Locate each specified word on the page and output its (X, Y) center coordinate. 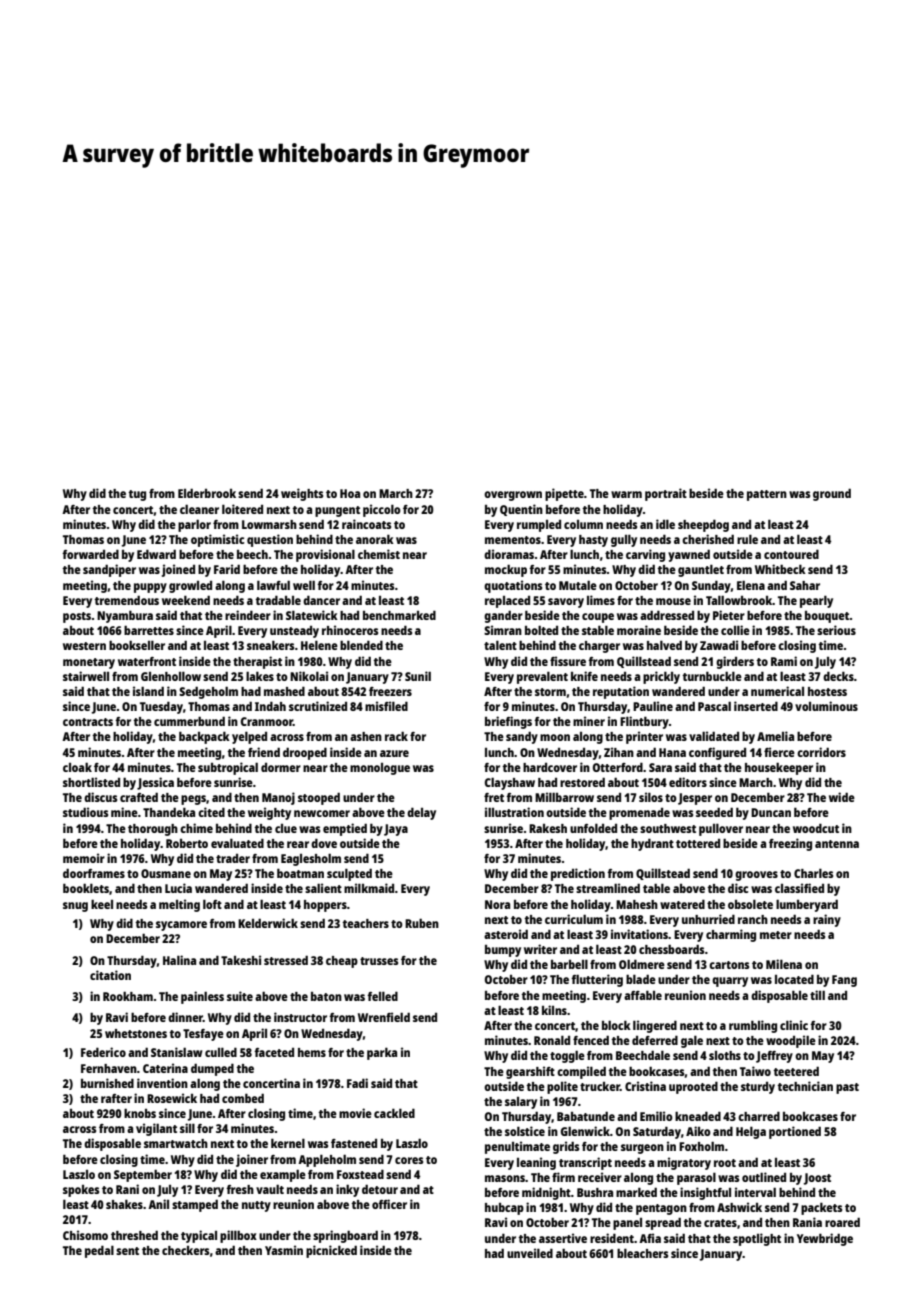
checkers (185, 1250)
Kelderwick (268, 923)
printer (644, 737)
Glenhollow (171, 676)
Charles (813, 873)
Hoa (350, 493)
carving (645, 555)
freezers (390, 691)
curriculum (574, 919)
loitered (242, 509)
